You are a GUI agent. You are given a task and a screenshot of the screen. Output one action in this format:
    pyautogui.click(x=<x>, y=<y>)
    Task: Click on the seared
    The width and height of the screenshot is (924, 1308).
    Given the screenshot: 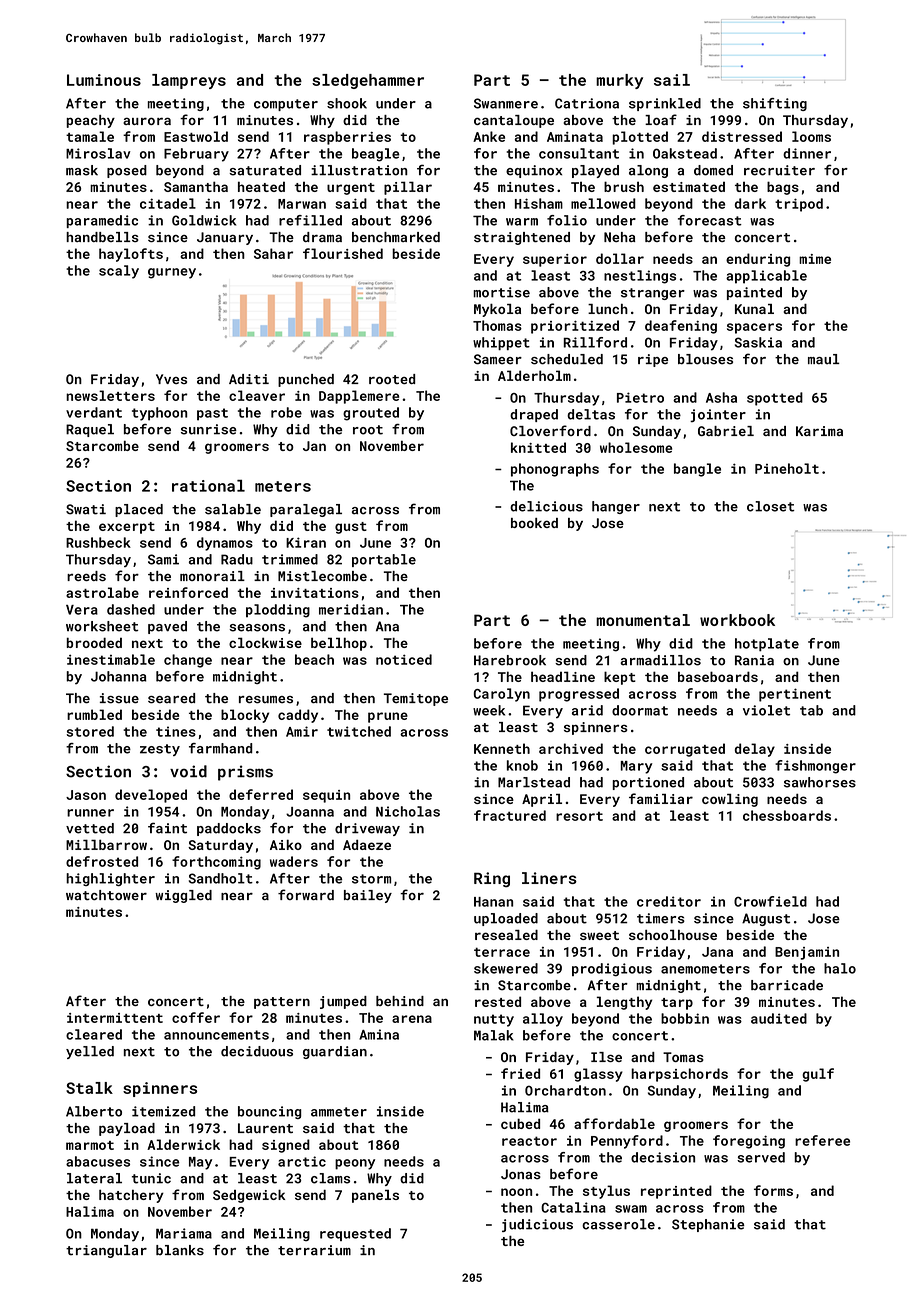 What is the action you would take?
    pyautogui.click(x=171, y=698)
